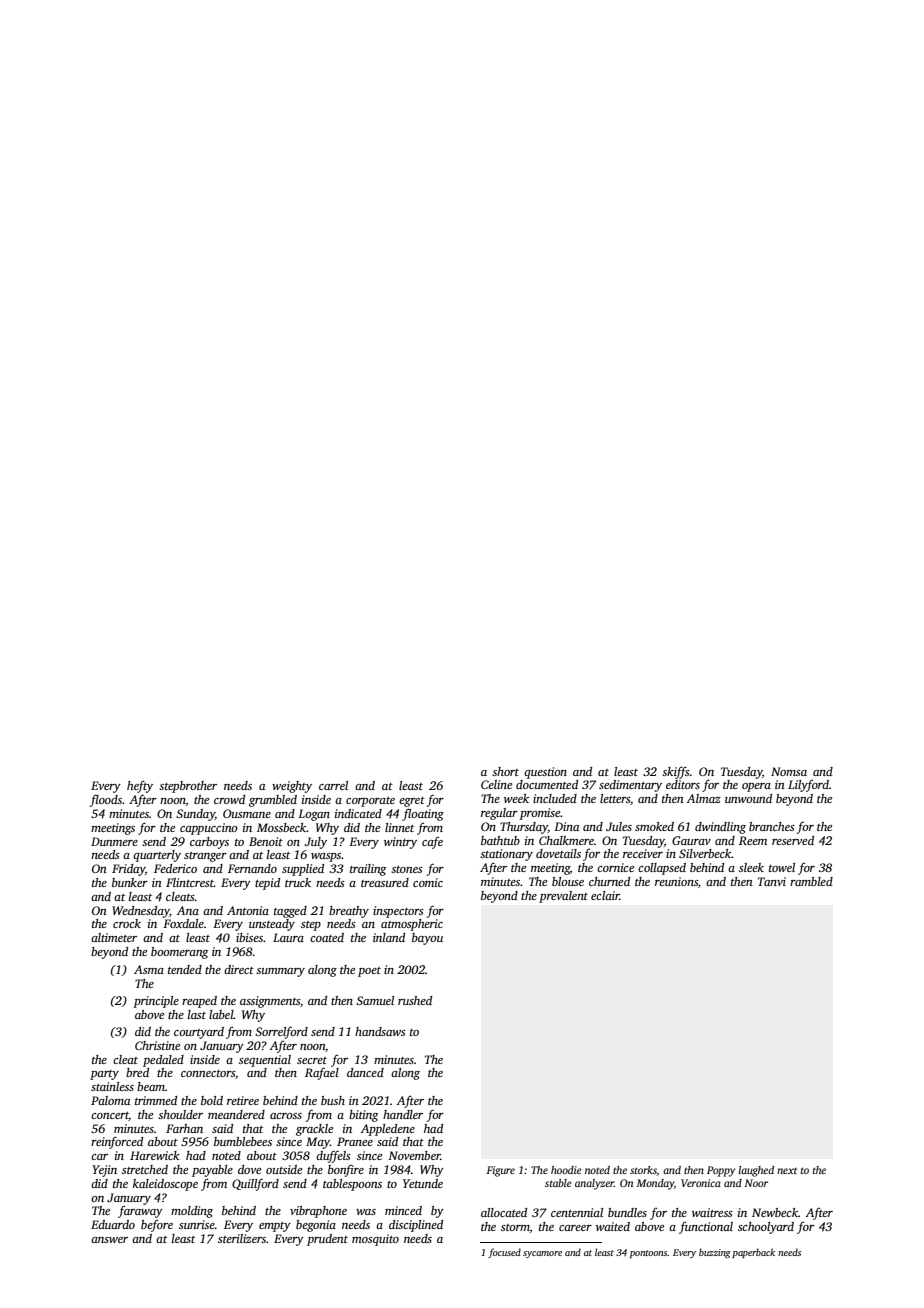 This screenshot has height=1308, width=924. Describe the element at coordinates (141, 912) in the screenshot. I see `Wednesday` at that location.
